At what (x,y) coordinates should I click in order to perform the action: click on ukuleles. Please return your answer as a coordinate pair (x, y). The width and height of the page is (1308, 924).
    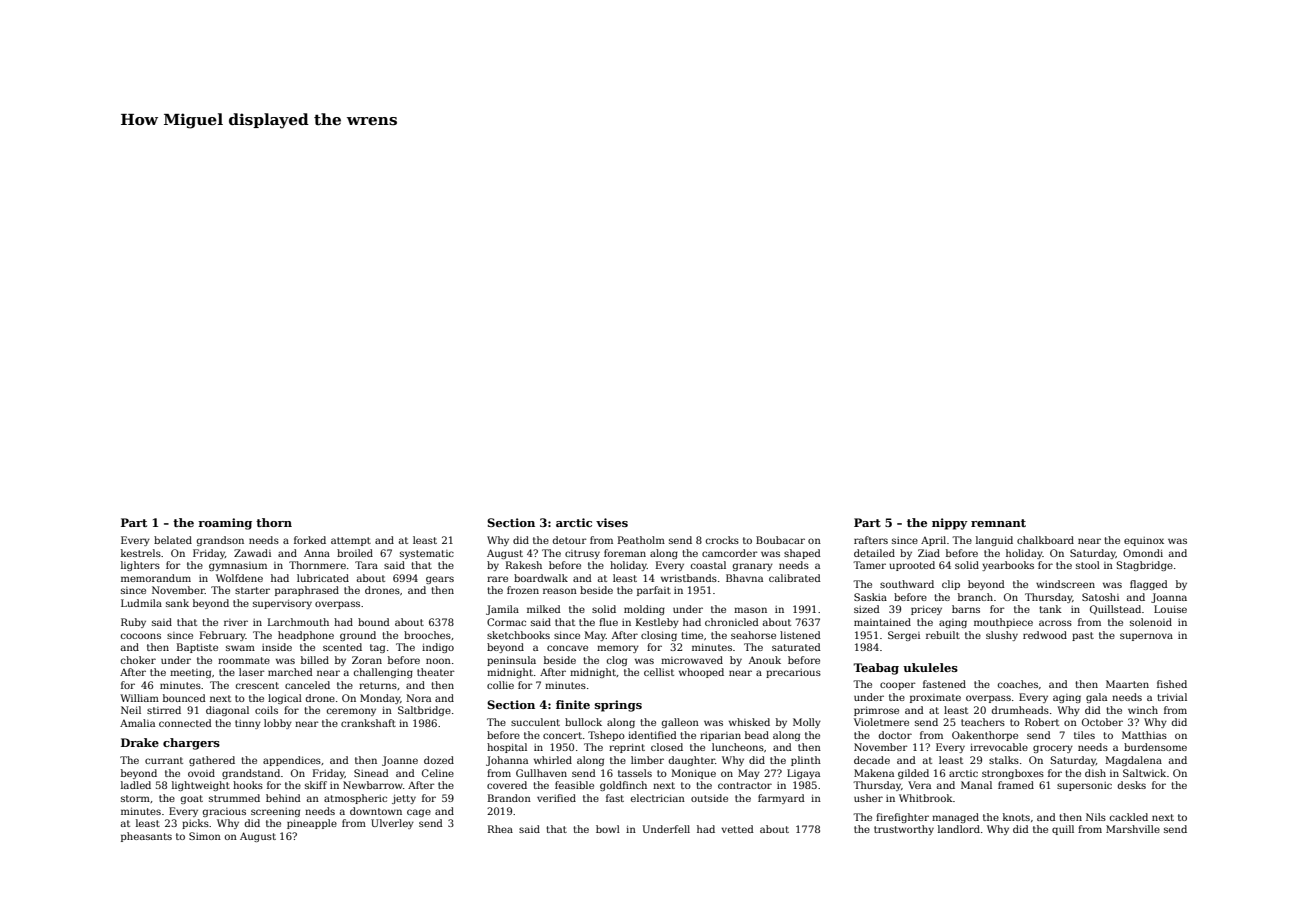
    Looking at the image, I should click on (930, 667).
